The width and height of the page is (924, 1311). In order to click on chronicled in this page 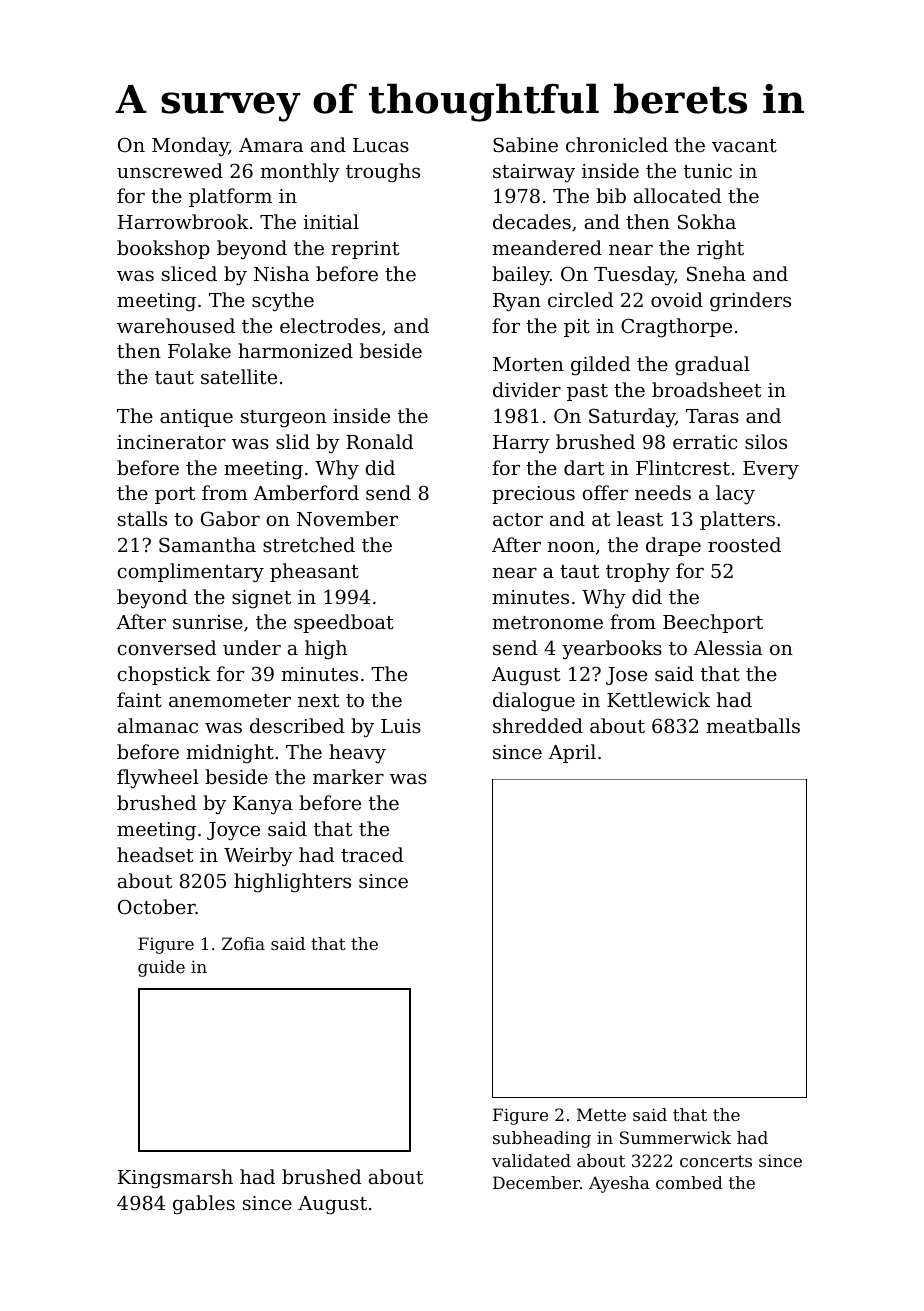, I will do `click(617, 144)`.
